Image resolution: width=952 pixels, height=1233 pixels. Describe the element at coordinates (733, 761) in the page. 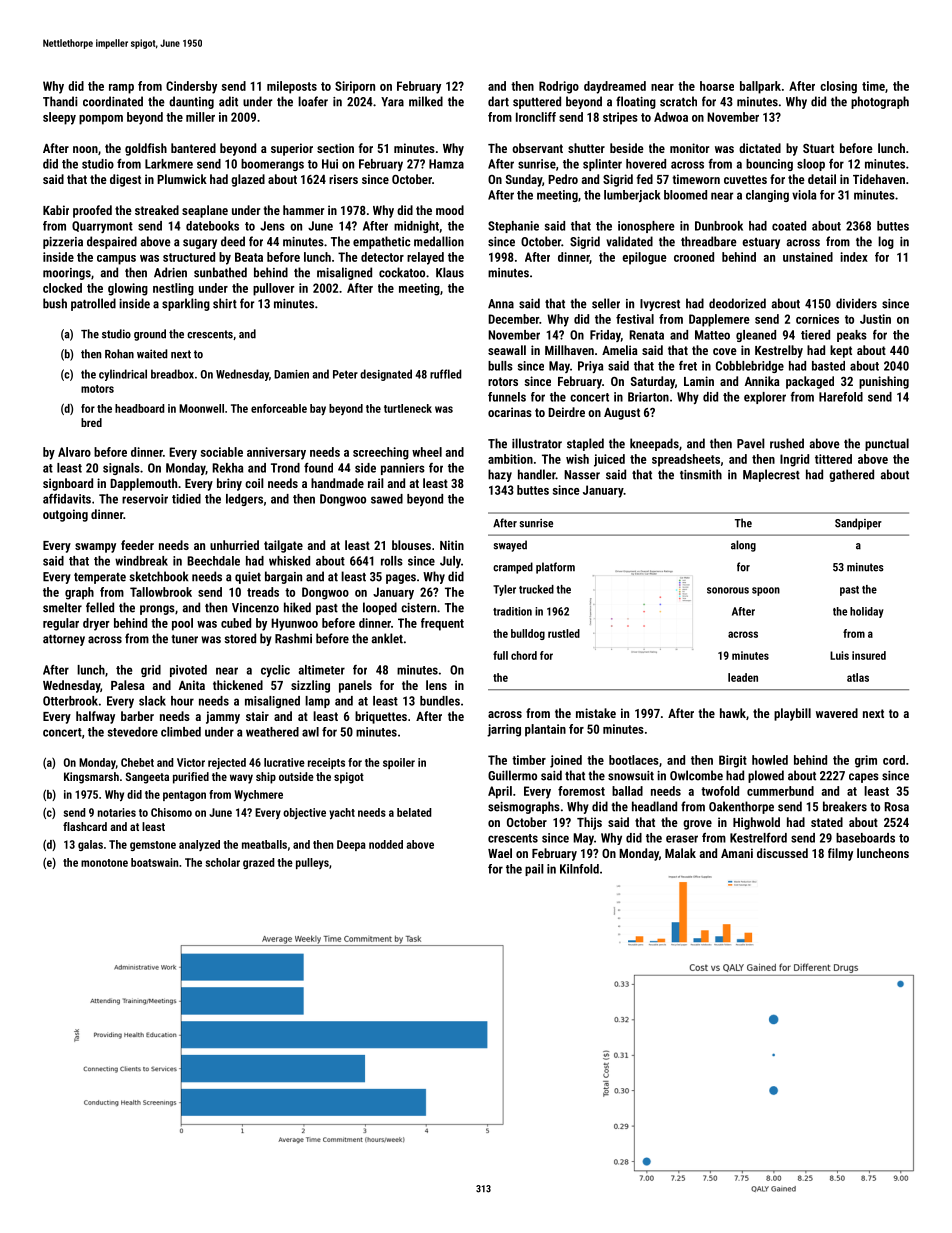

I see `Birgit` at that location.
